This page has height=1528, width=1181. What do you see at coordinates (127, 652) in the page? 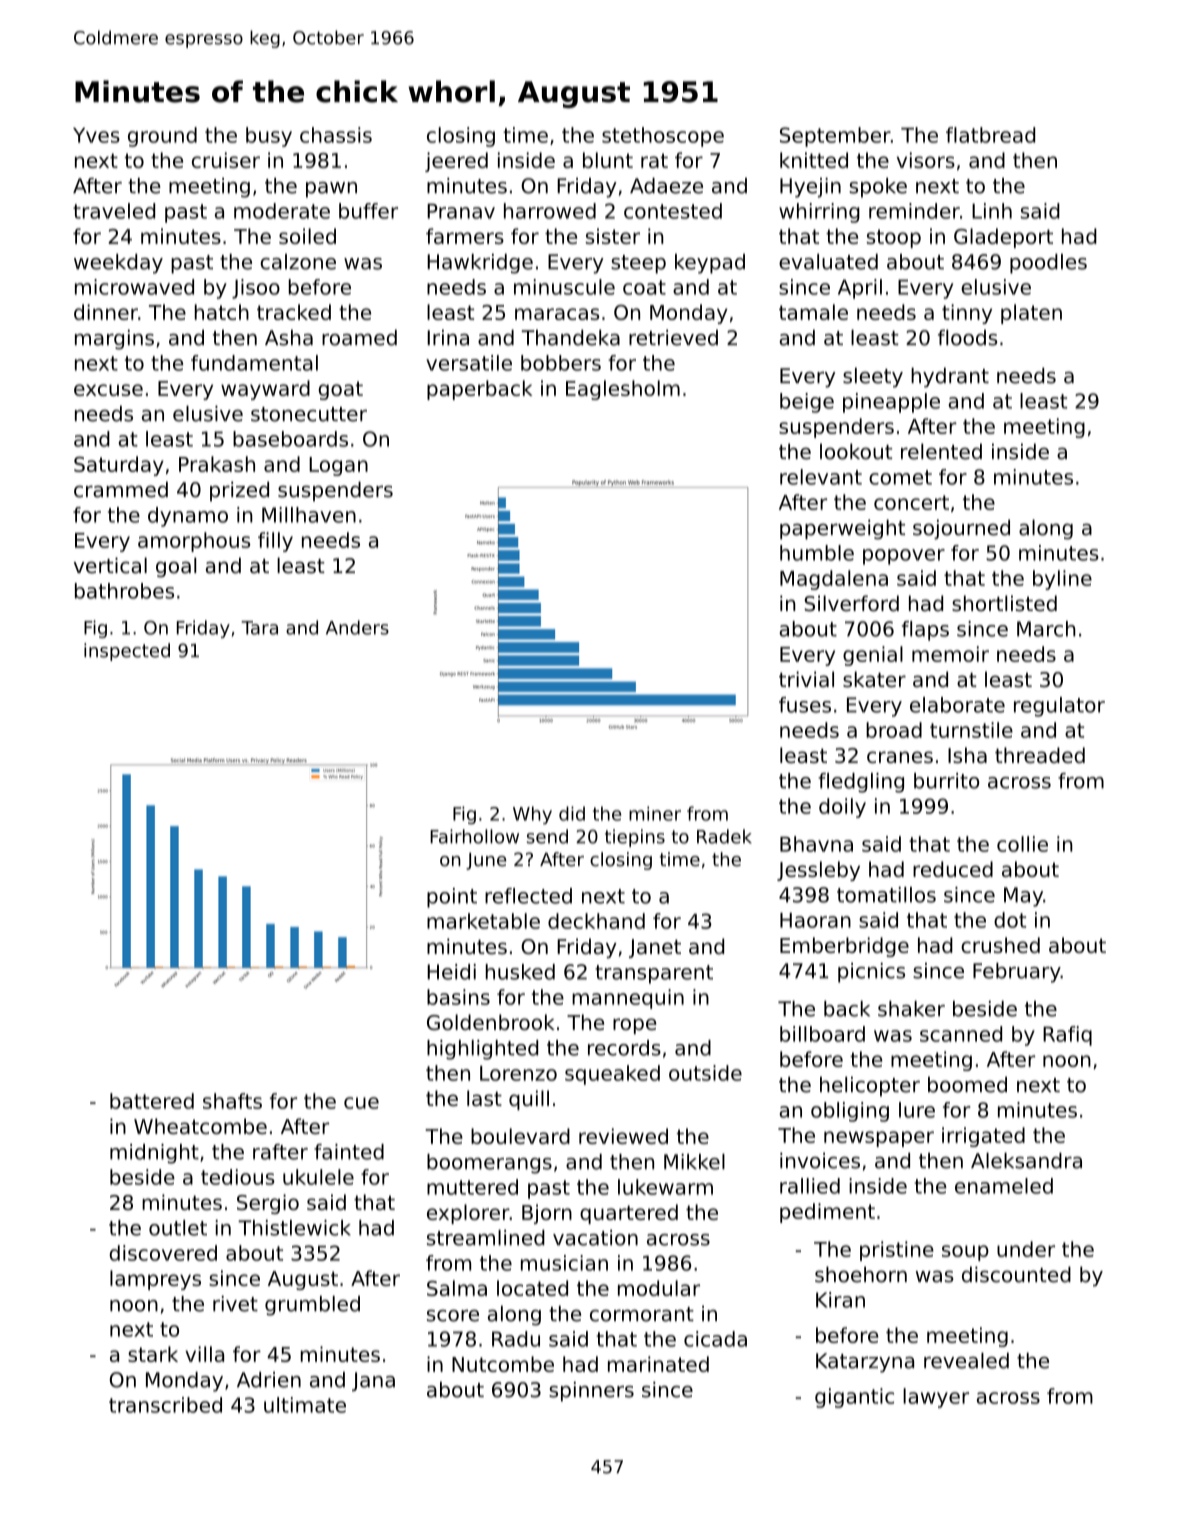
I see `inspected` at bounding box center [127, 652].
